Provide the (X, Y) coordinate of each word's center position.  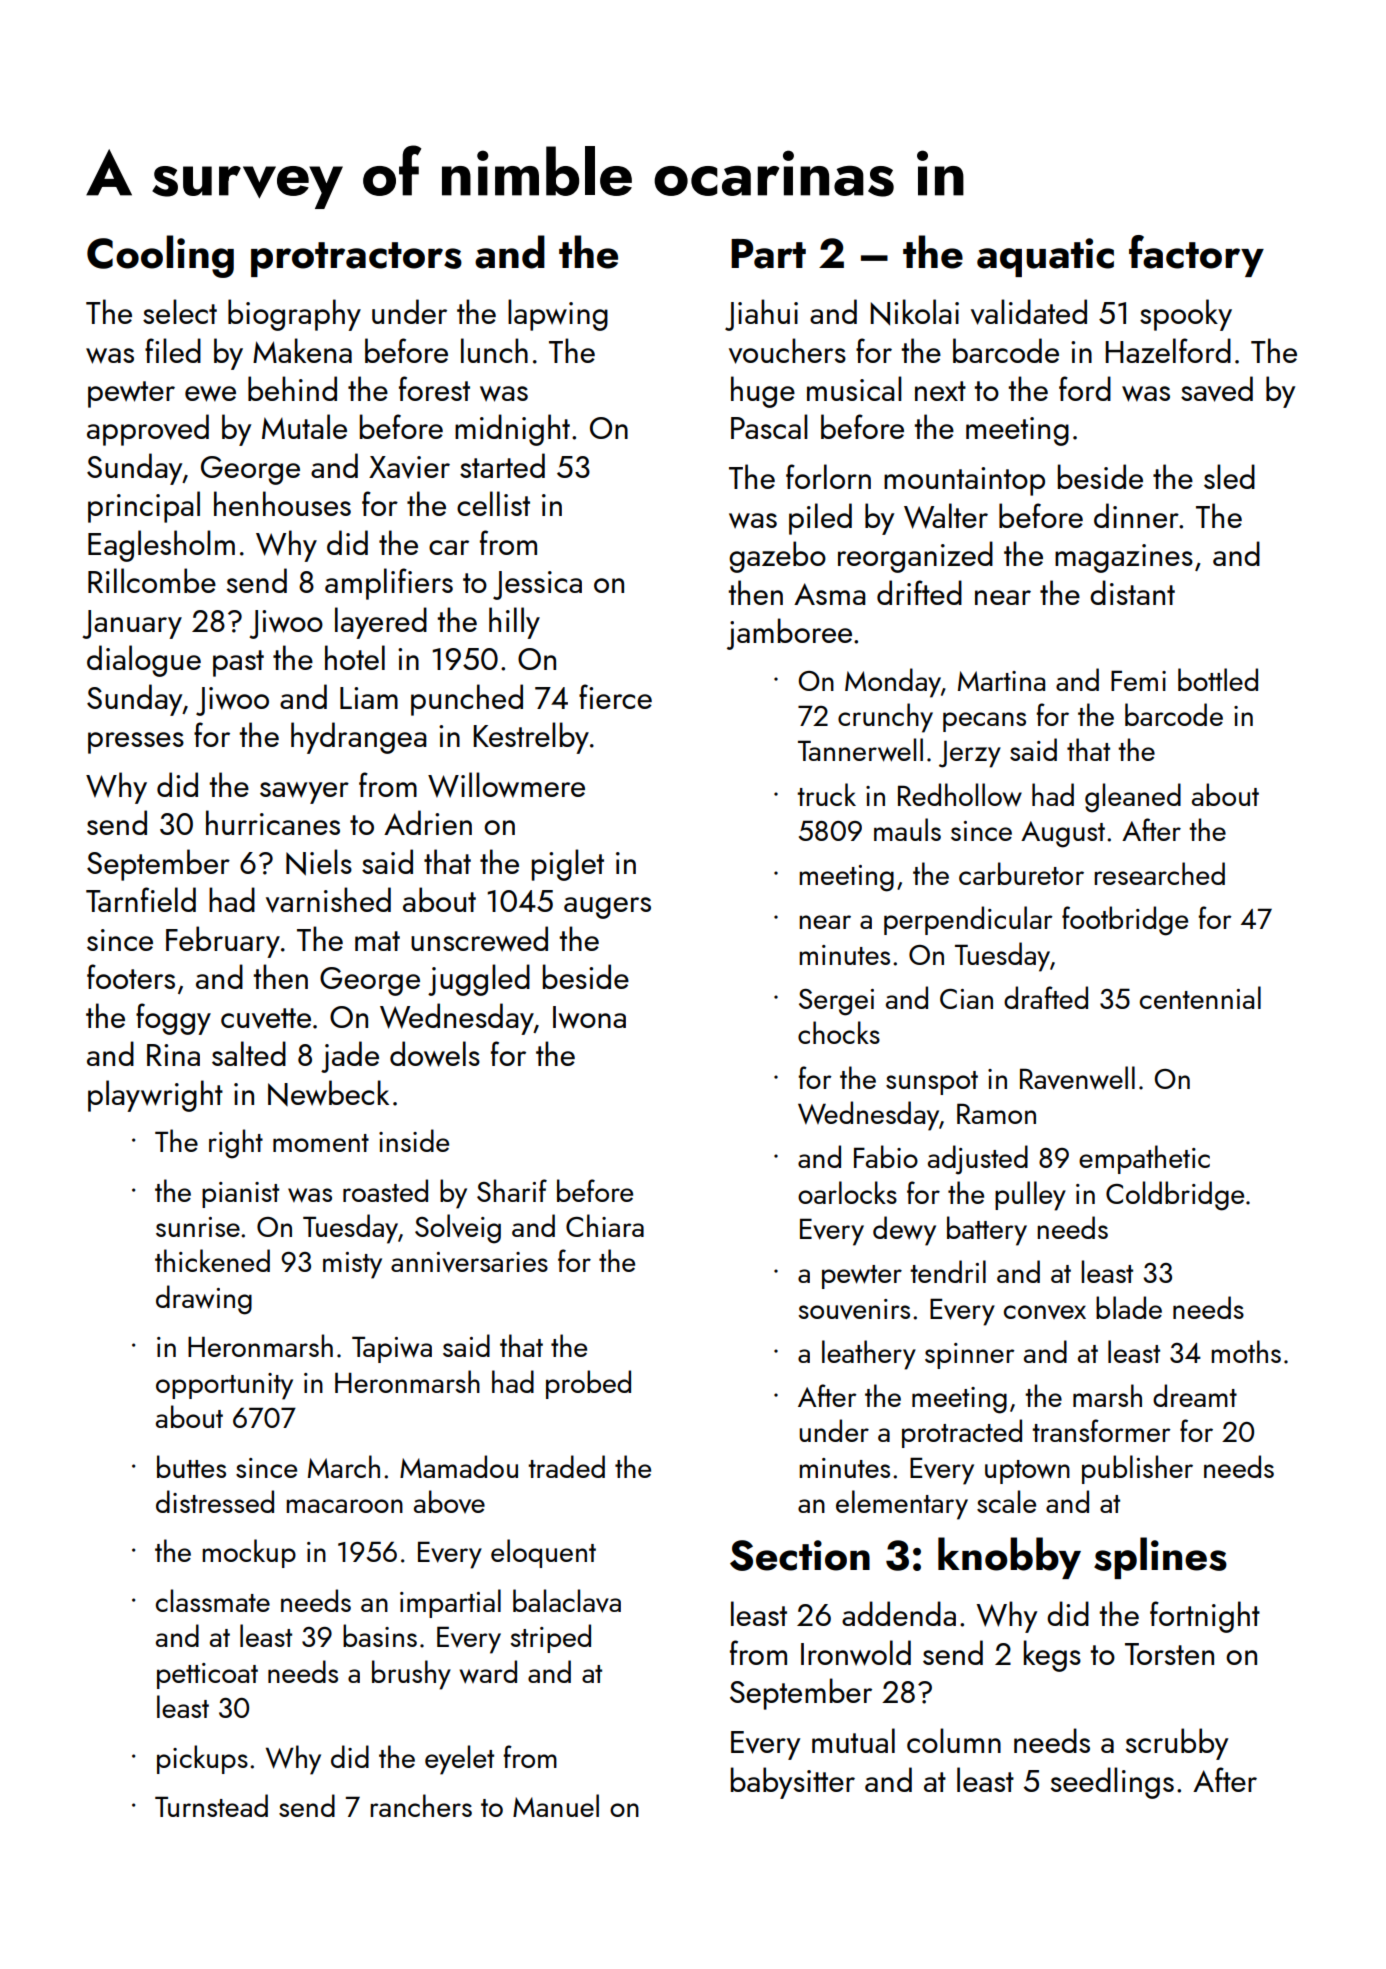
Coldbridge (1175, 1196)
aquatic (1045, 257)
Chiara (605, 1225)
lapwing (558, 315)
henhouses (282, 503)
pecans (984, 722)
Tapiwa (392, 1349)
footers (131, 976)
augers (607, 908)
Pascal (769, 426)
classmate (213, 1600)
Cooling (160, 256)
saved (1217, 389)
